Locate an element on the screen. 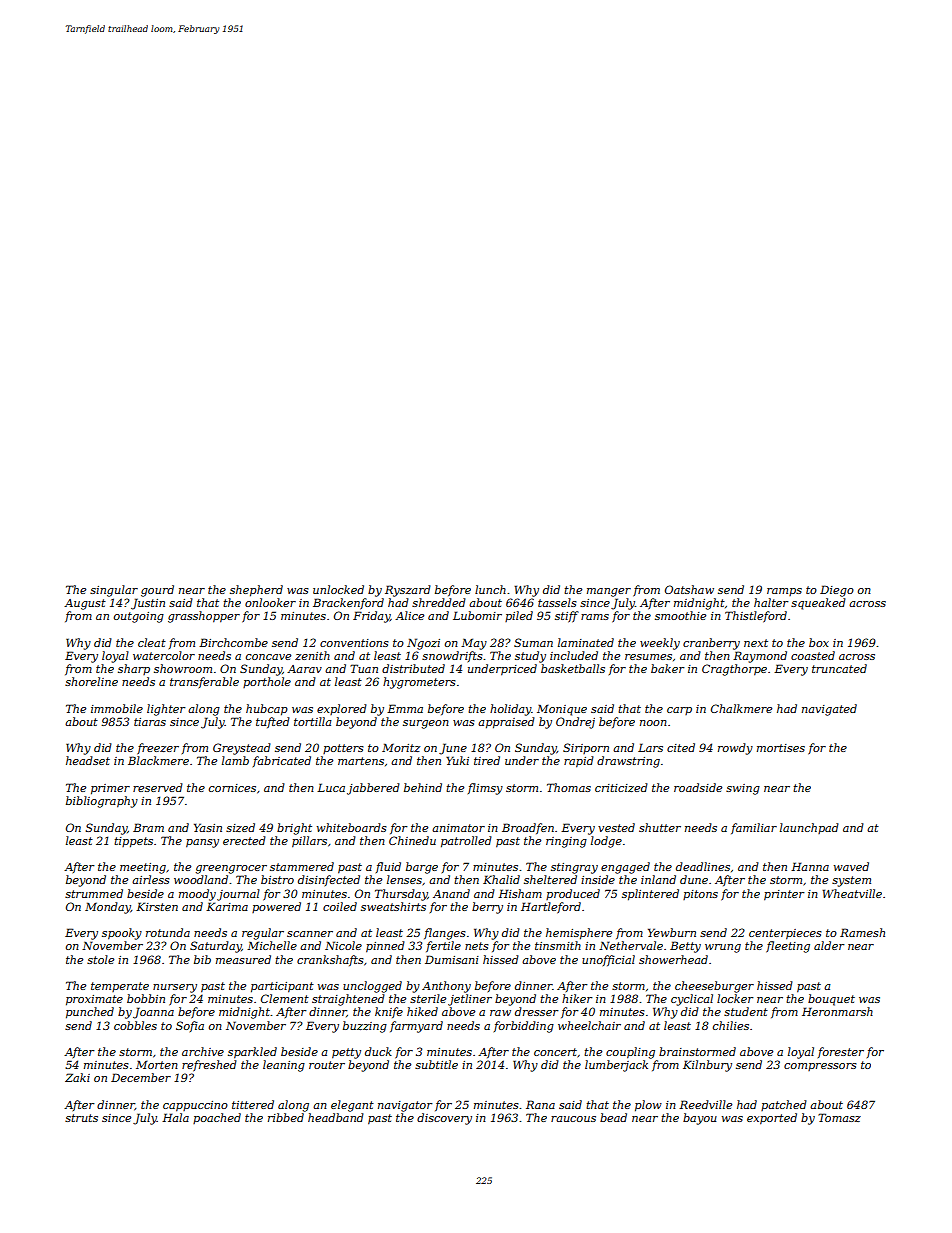  centerpieces is located at coordinates (785, 934).
